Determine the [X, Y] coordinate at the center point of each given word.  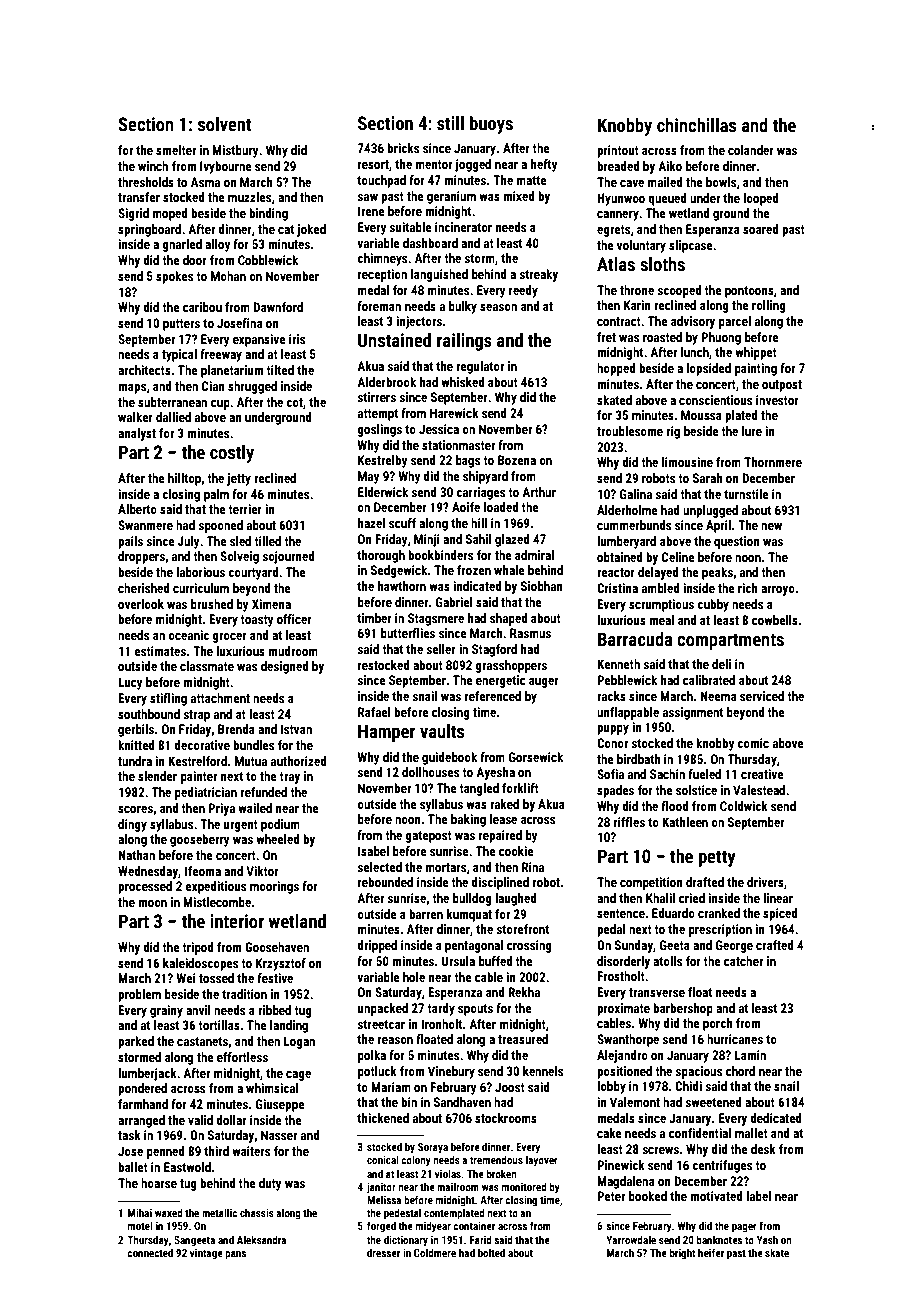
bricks [403, 148]
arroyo [778, 591]
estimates [160, 651]
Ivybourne [226, 167]
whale [509, 570]
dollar [231, 1120]
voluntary [641, 246]
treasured [523, 1039]
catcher [743, 961]
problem [139, 995]
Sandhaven [462, 1102]
